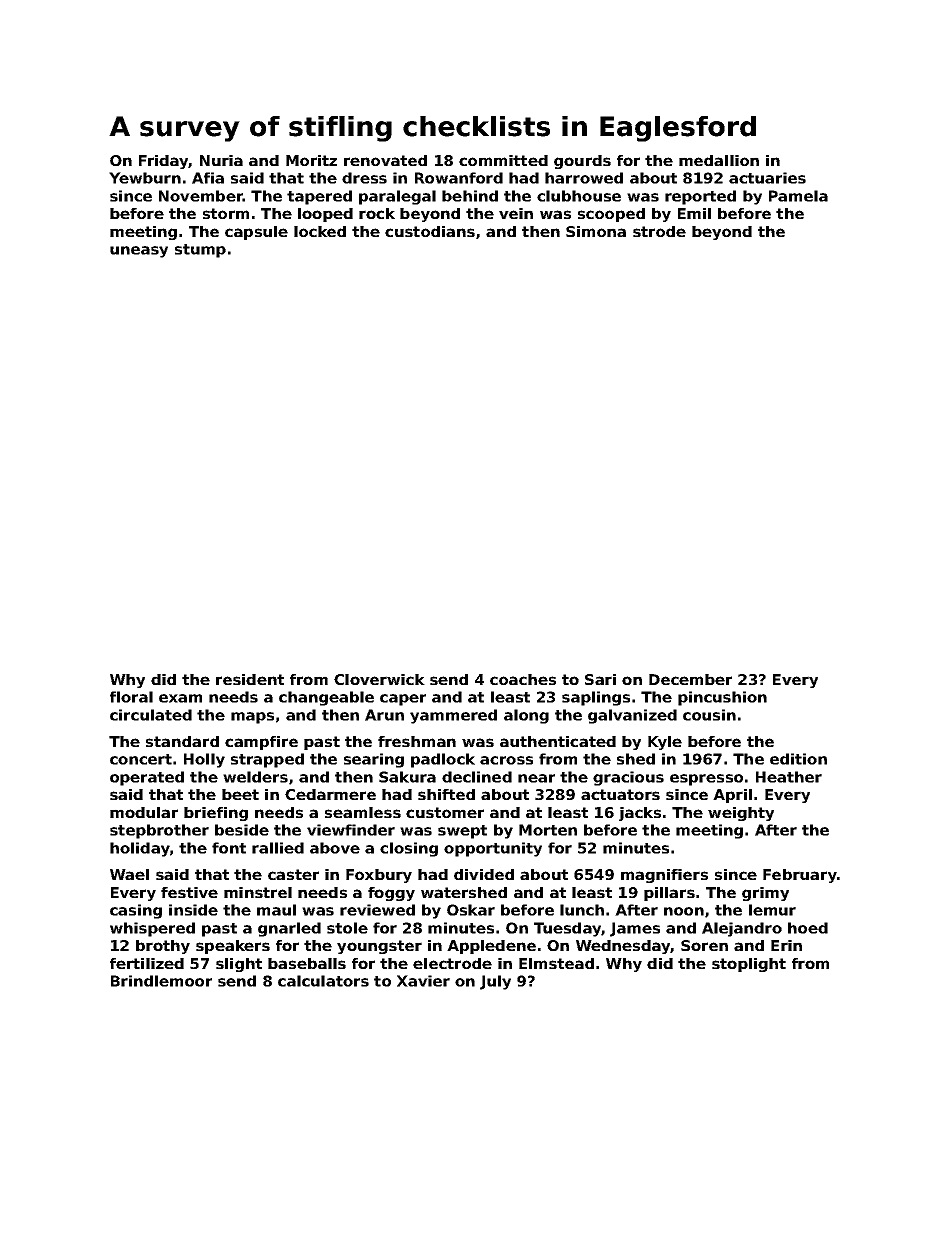  What do you see at coordinates (690, 679) in the screenshot?
I see `December` at bounding box center [690, 679].
